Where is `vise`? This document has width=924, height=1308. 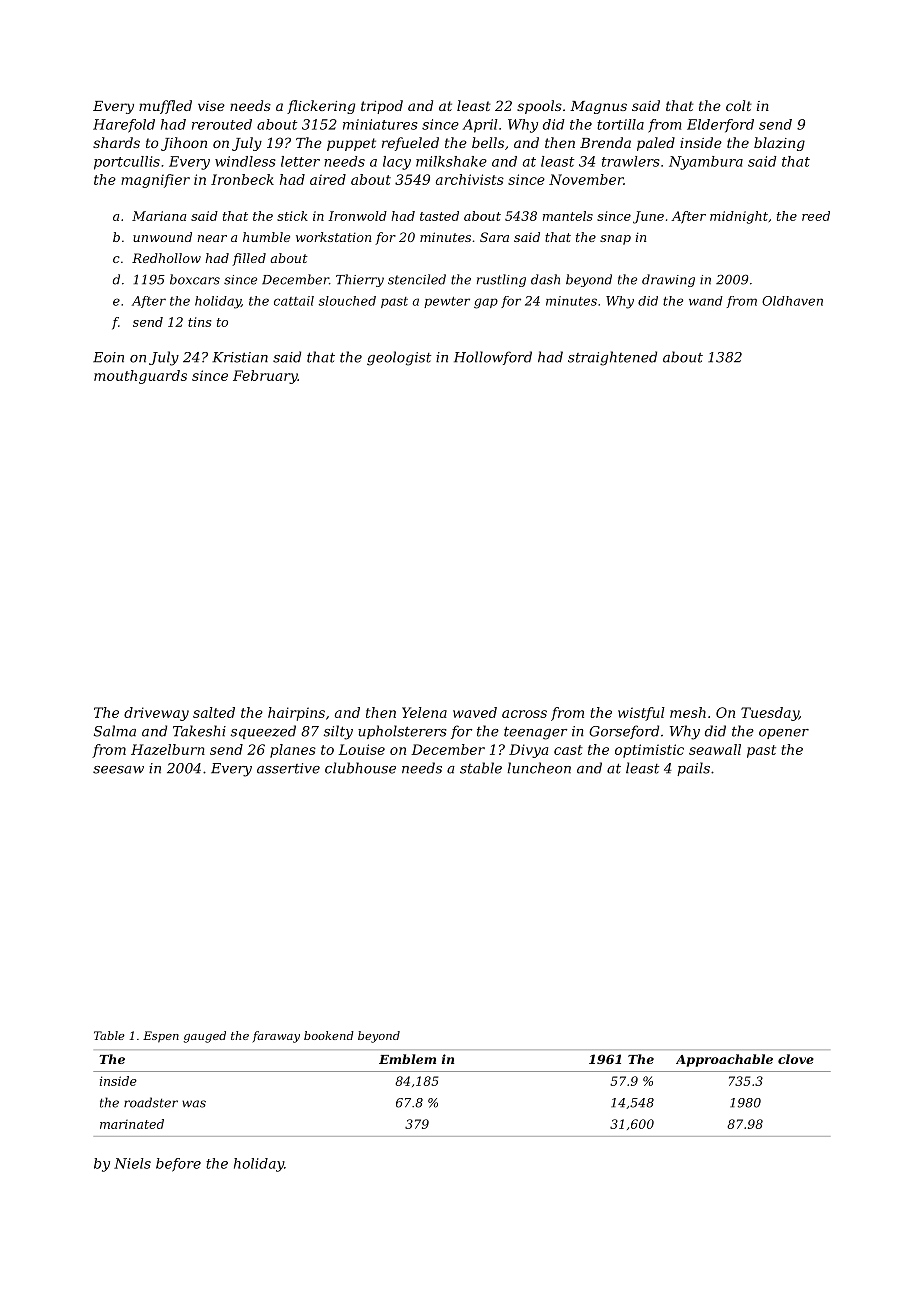 vise is located at coordinates (211, 106).
